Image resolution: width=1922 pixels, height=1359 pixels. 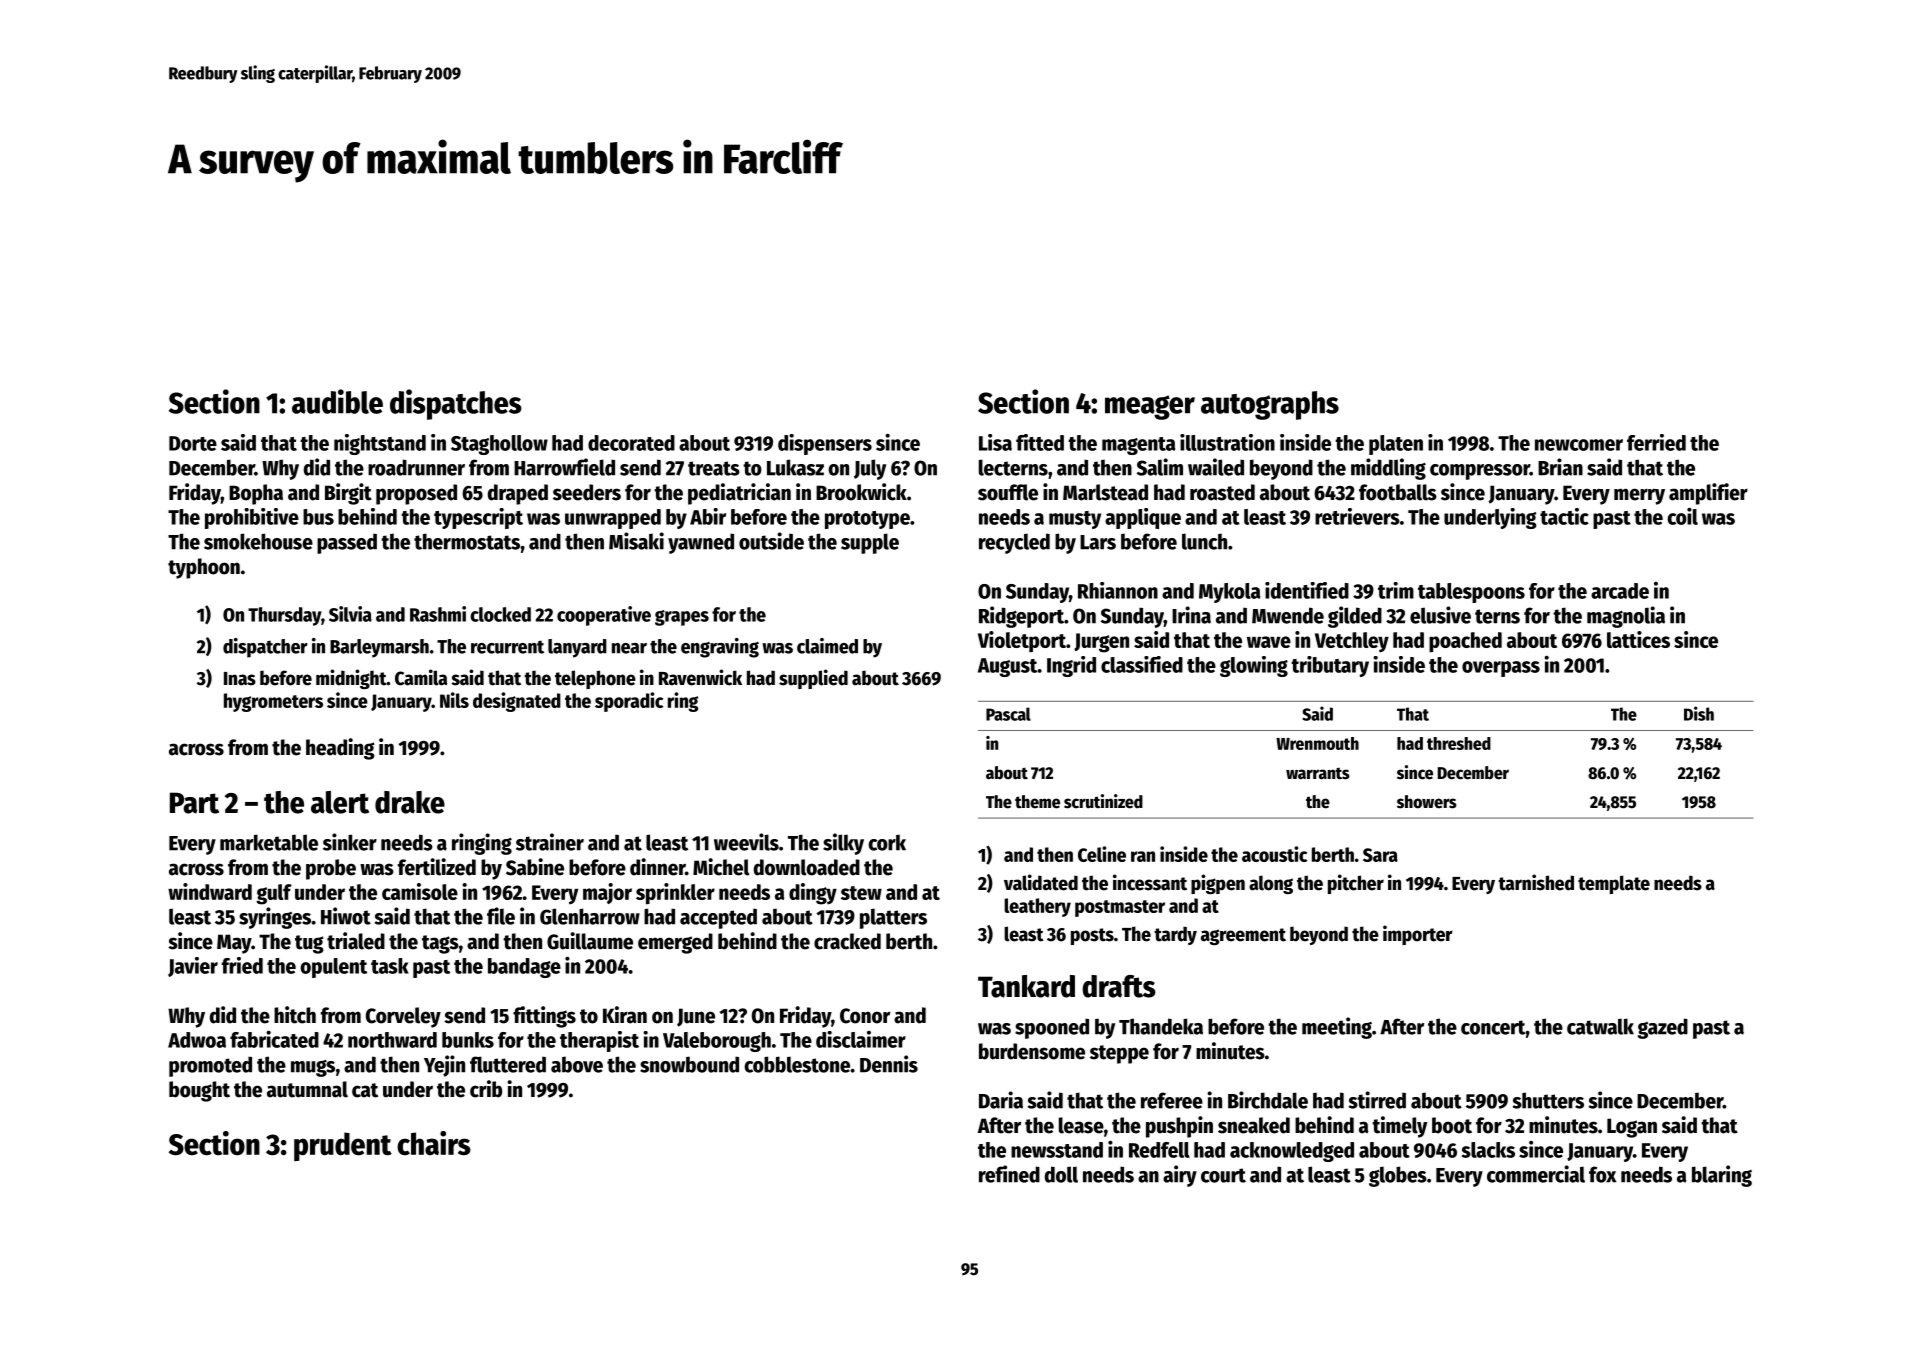 What do you see at coordinates (1037, 802) in the document?
I see `theme` at bounding box center [1037, 802].
